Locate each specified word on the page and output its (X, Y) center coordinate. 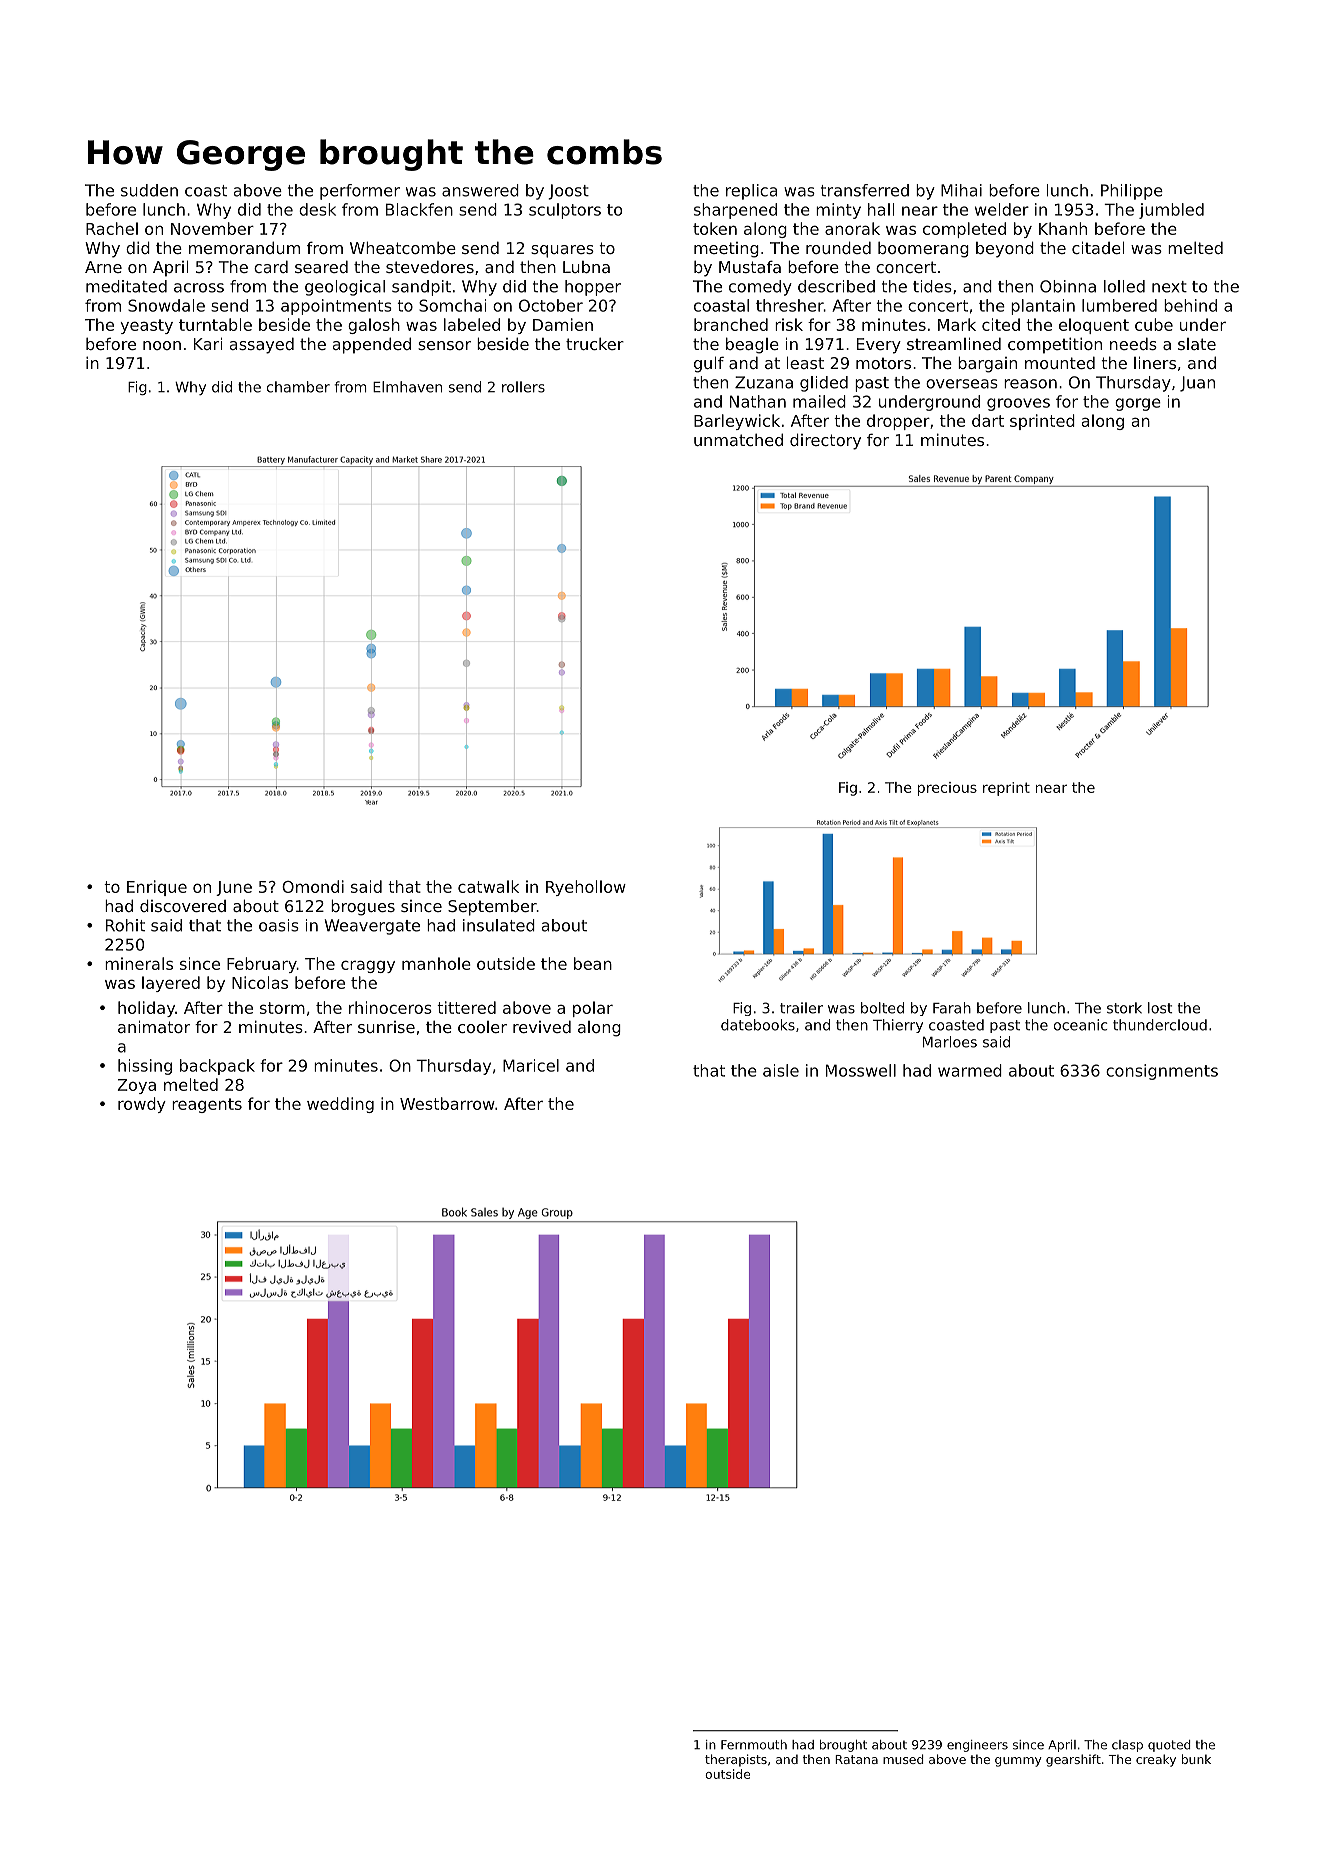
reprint (1006, 789)
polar (593, 1009)
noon (162, 345)
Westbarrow (447, 1103)
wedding (340, 1105)
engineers (977, 1746)
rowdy (142, 1105)
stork (1124, 1008)
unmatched (738, 439)
